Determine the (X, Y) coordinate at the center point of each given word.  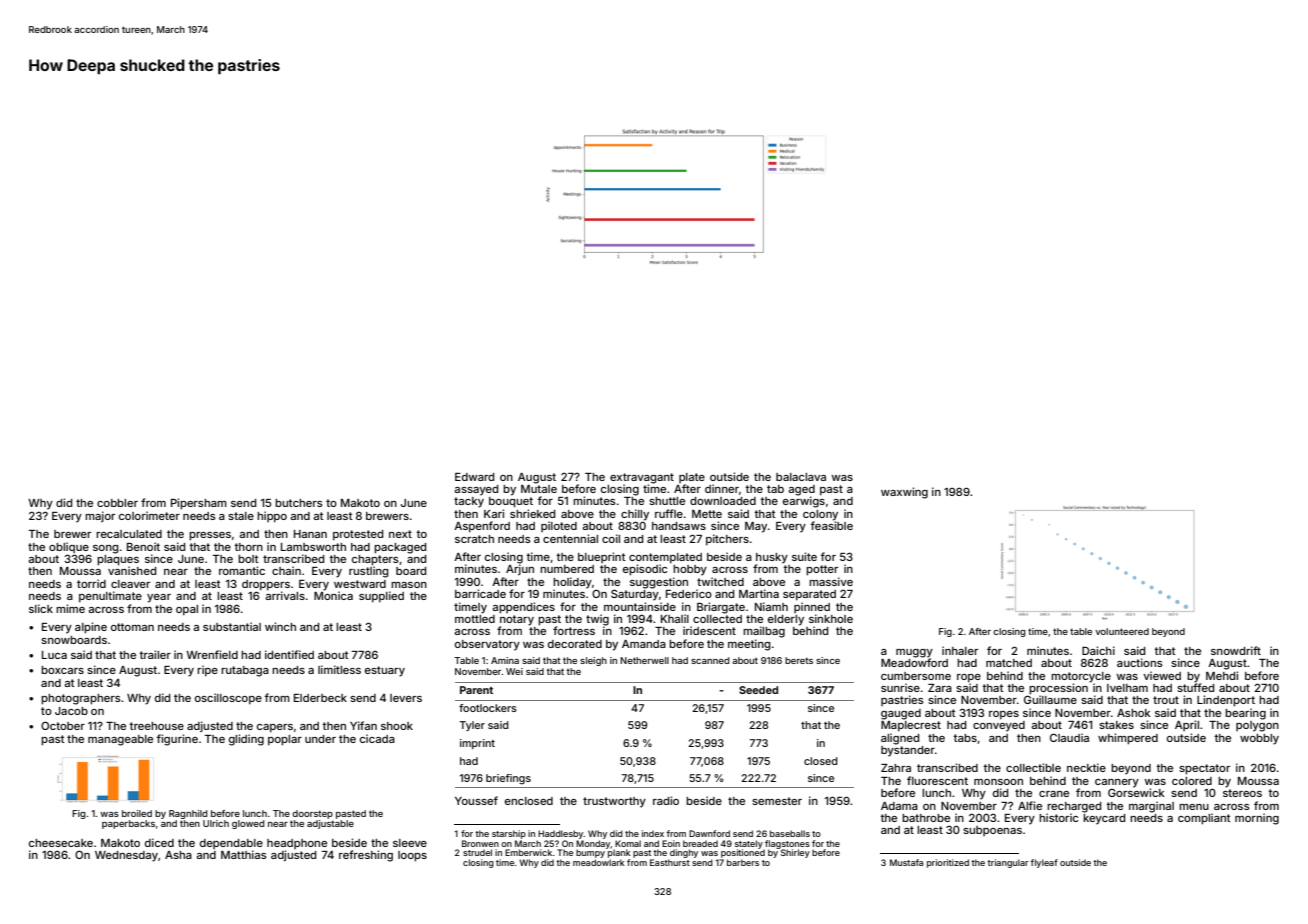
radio (666, 800)
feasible (831, 525)
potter (822, 570)
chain (286, 570)
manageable (120, 740)
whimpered (1128, 739)
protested (358, 535)
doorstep (312, 814)
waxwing (904, 493)
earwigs (804, 502)
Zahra (896, 768)
